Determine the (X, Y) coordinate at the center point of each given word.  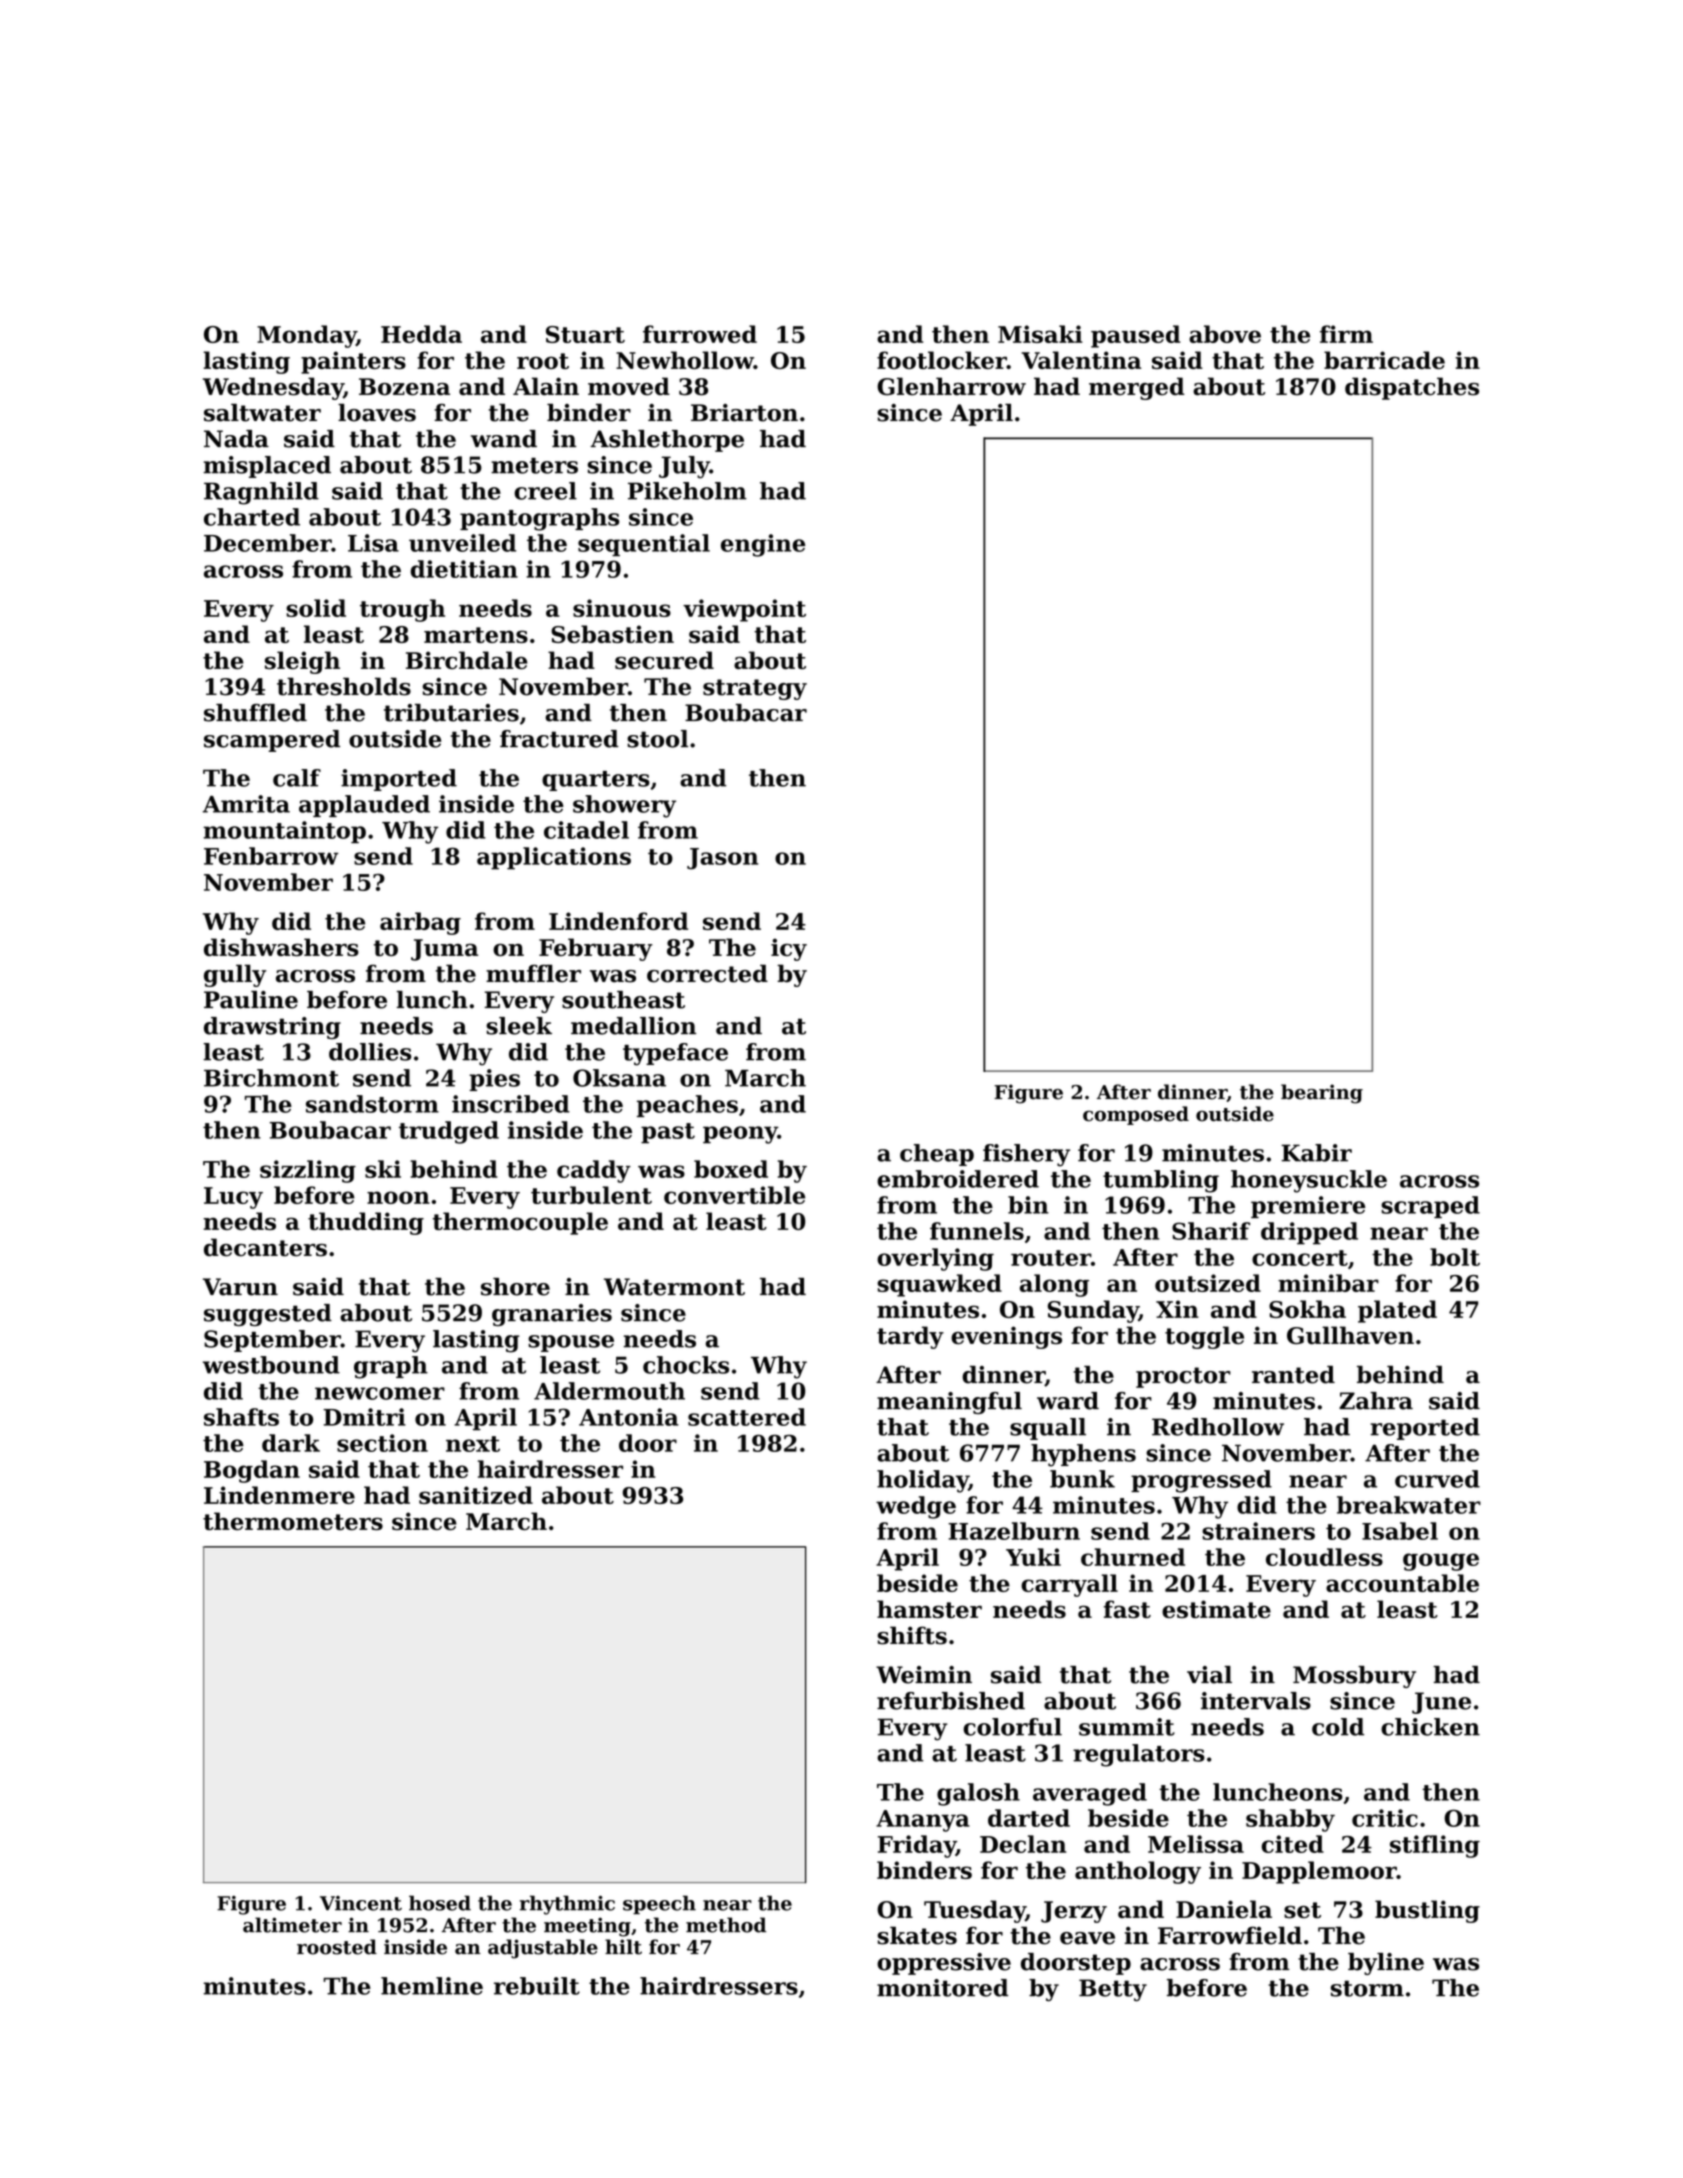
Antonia (629, 1417)
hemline (432, 1986)
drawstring (272, 1028)
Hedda (421, 334)
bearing (1322, 1094)
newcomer (380, 1393)
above (1225, 334)
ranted (1293, 1375)
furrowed (700, 334)
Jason (722, 859)
